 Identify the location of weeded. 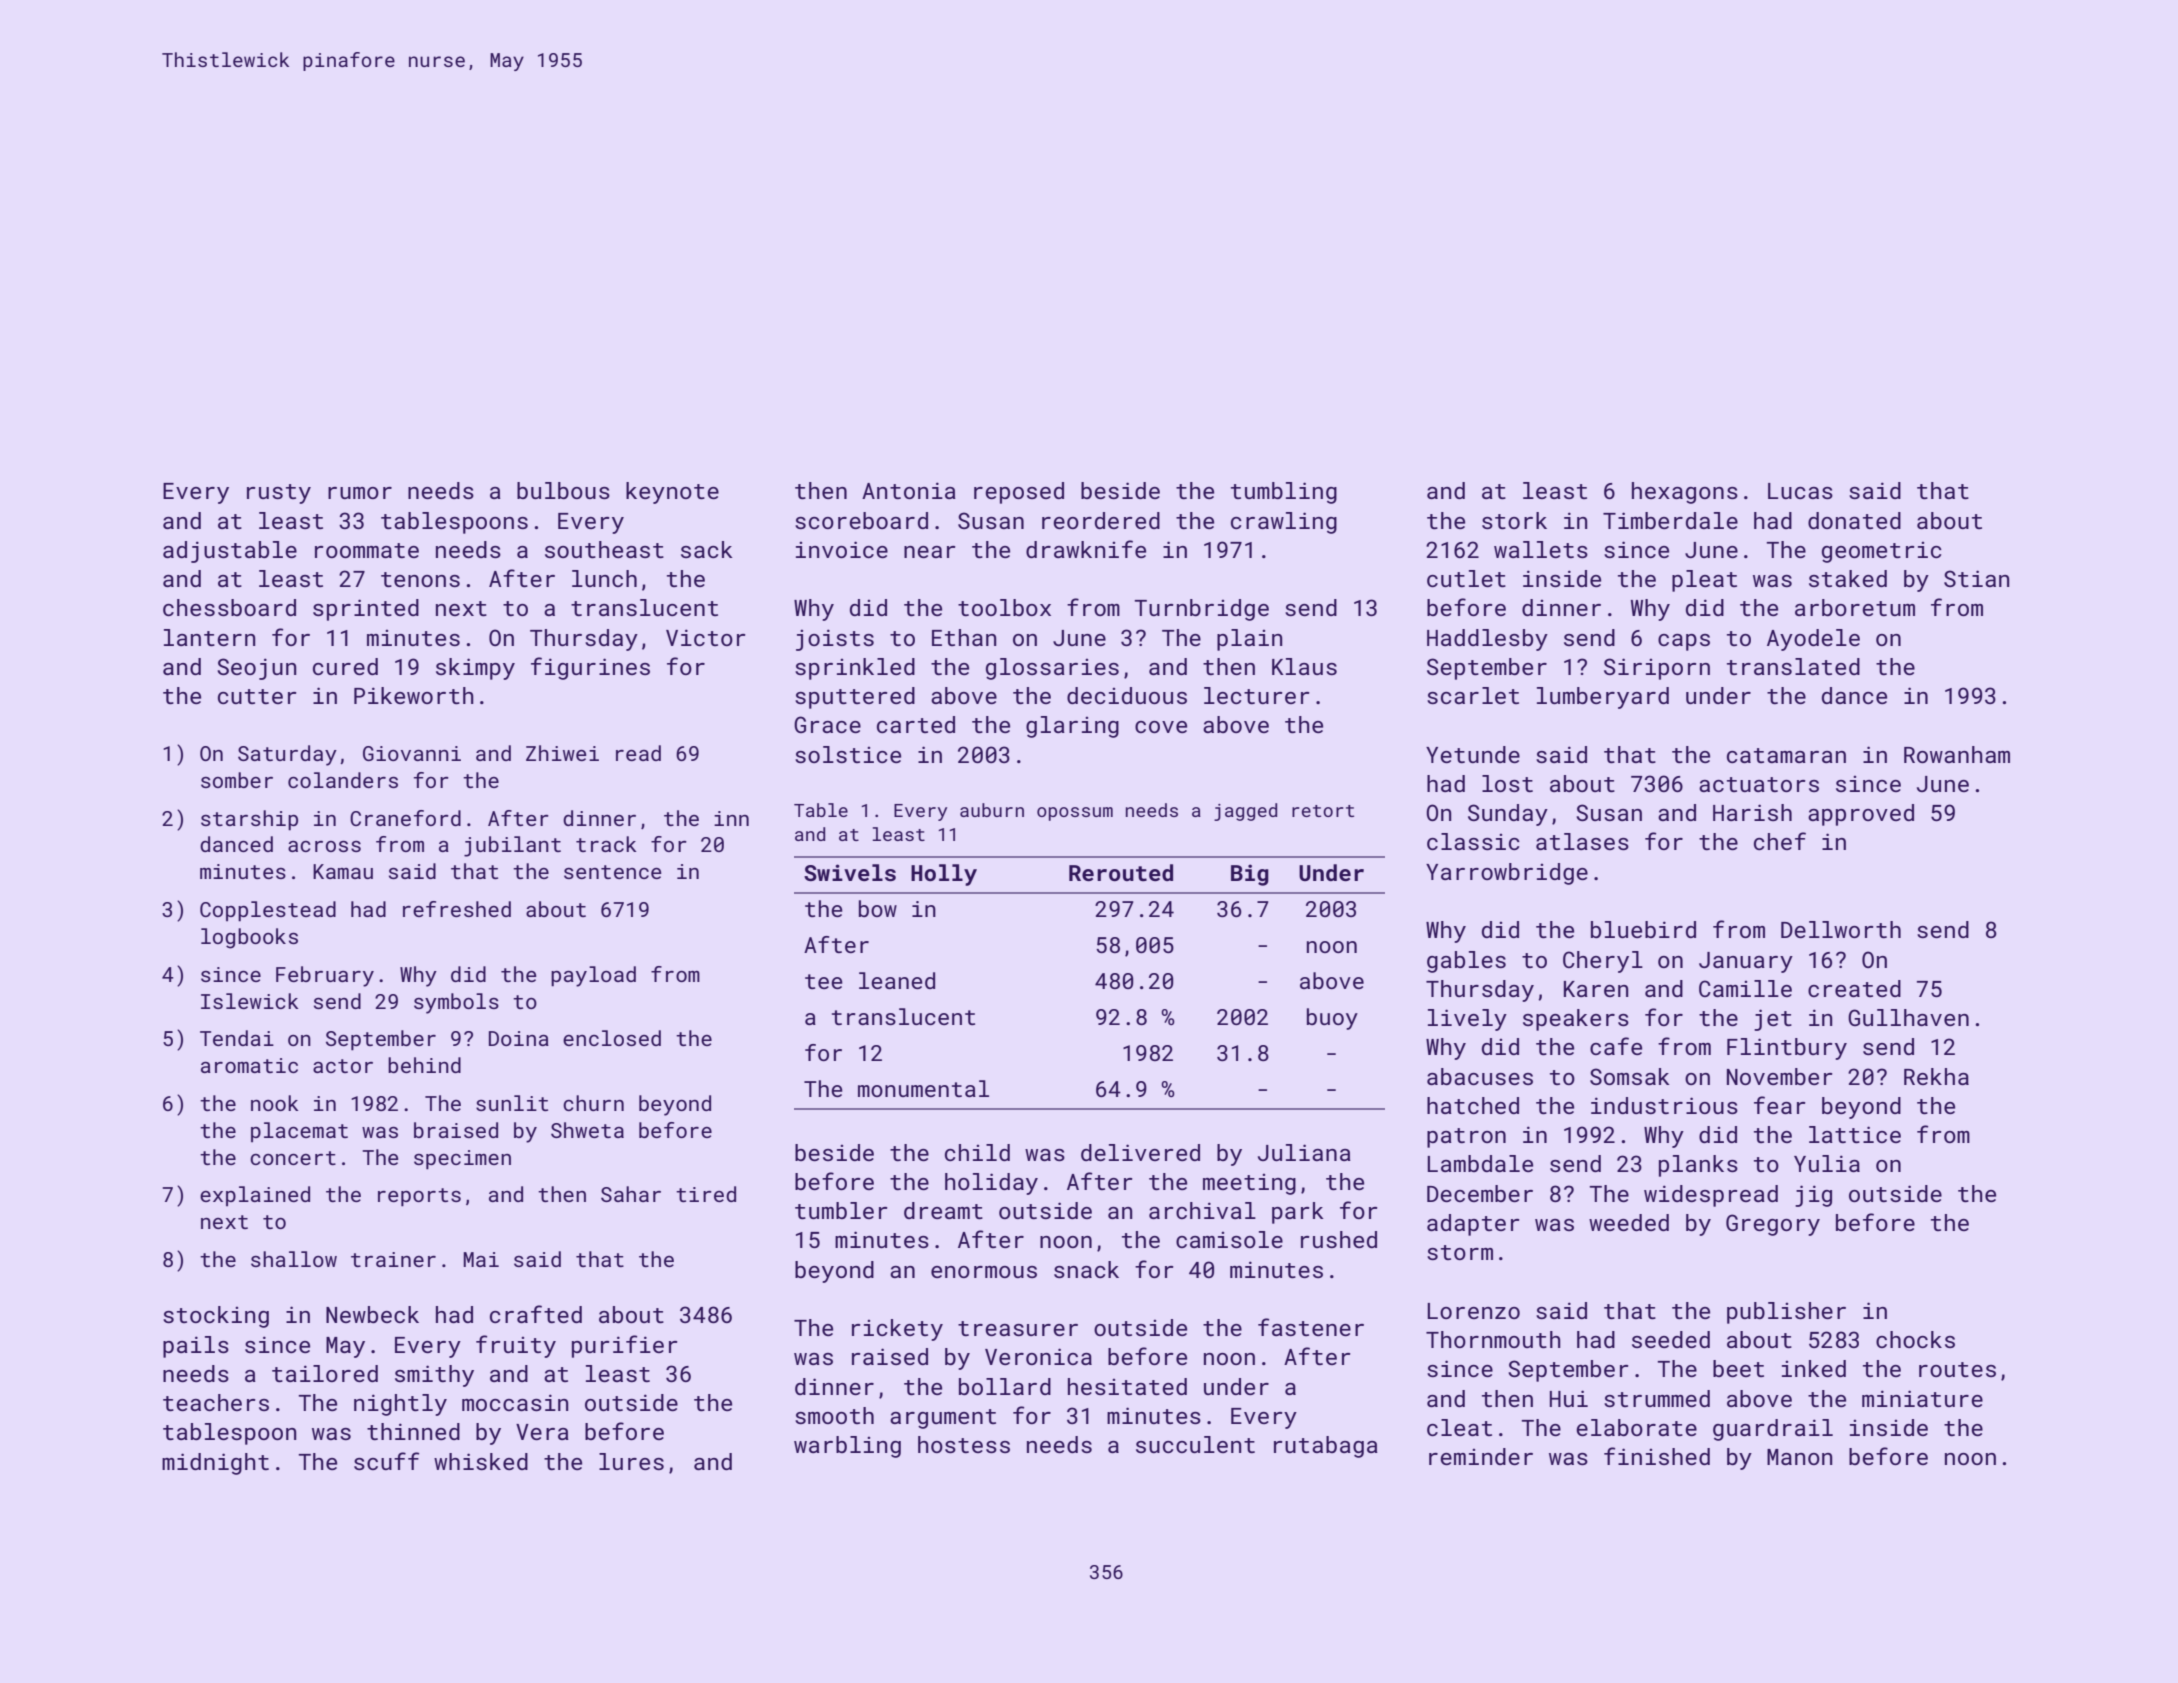
(1629, 1222).
